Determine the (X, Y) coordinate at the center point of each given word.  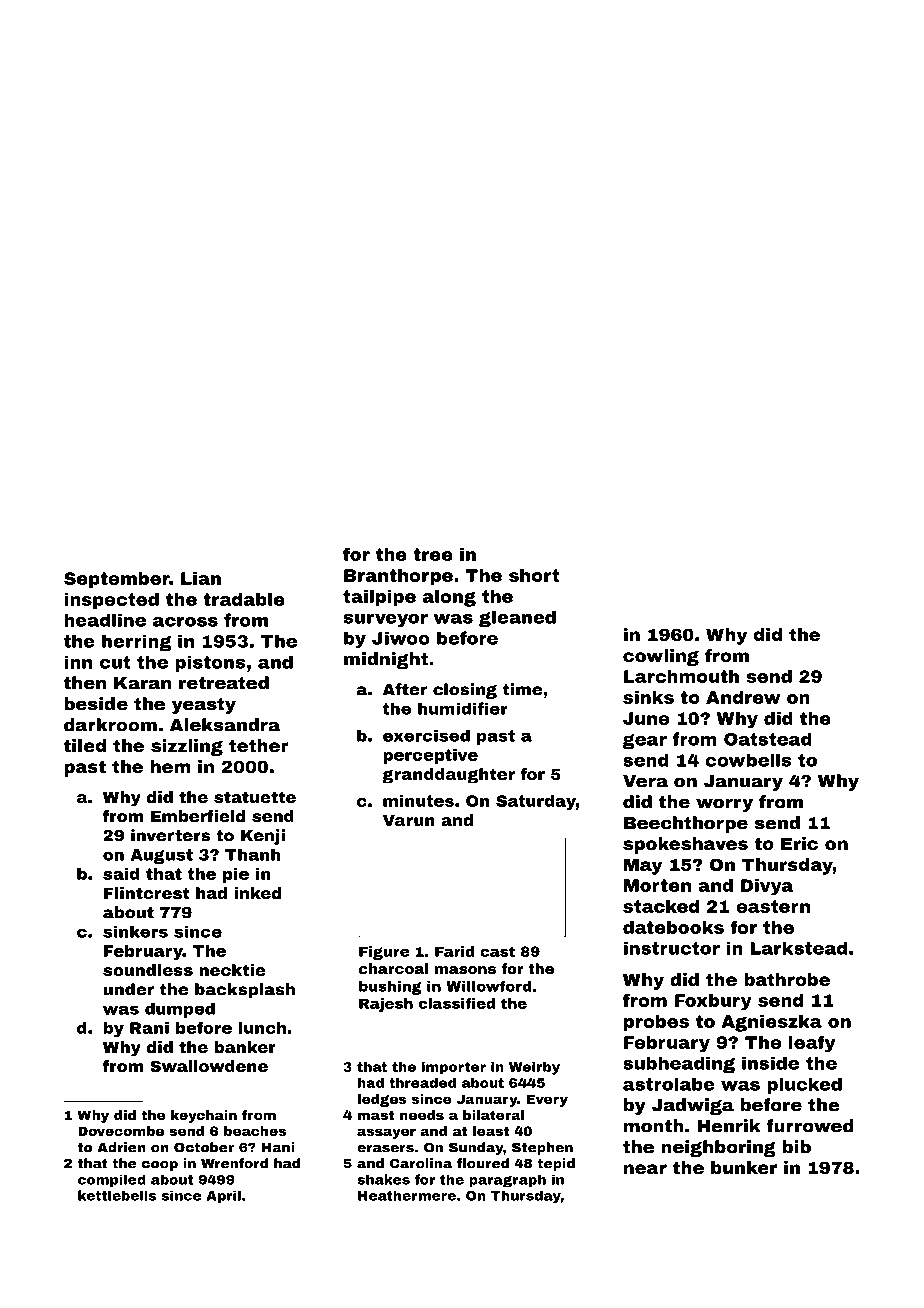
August (162, 856)
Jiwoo (401, 638)
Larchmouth (681, 676)
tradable (244, 599)
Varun (409, 820)
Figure (384, 953)
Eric (799, 843)
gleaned (517, 619)
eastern (773, 906)
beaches (255, 1131)
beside (96, 704)
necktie (232, 970)
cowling (661, 657)
